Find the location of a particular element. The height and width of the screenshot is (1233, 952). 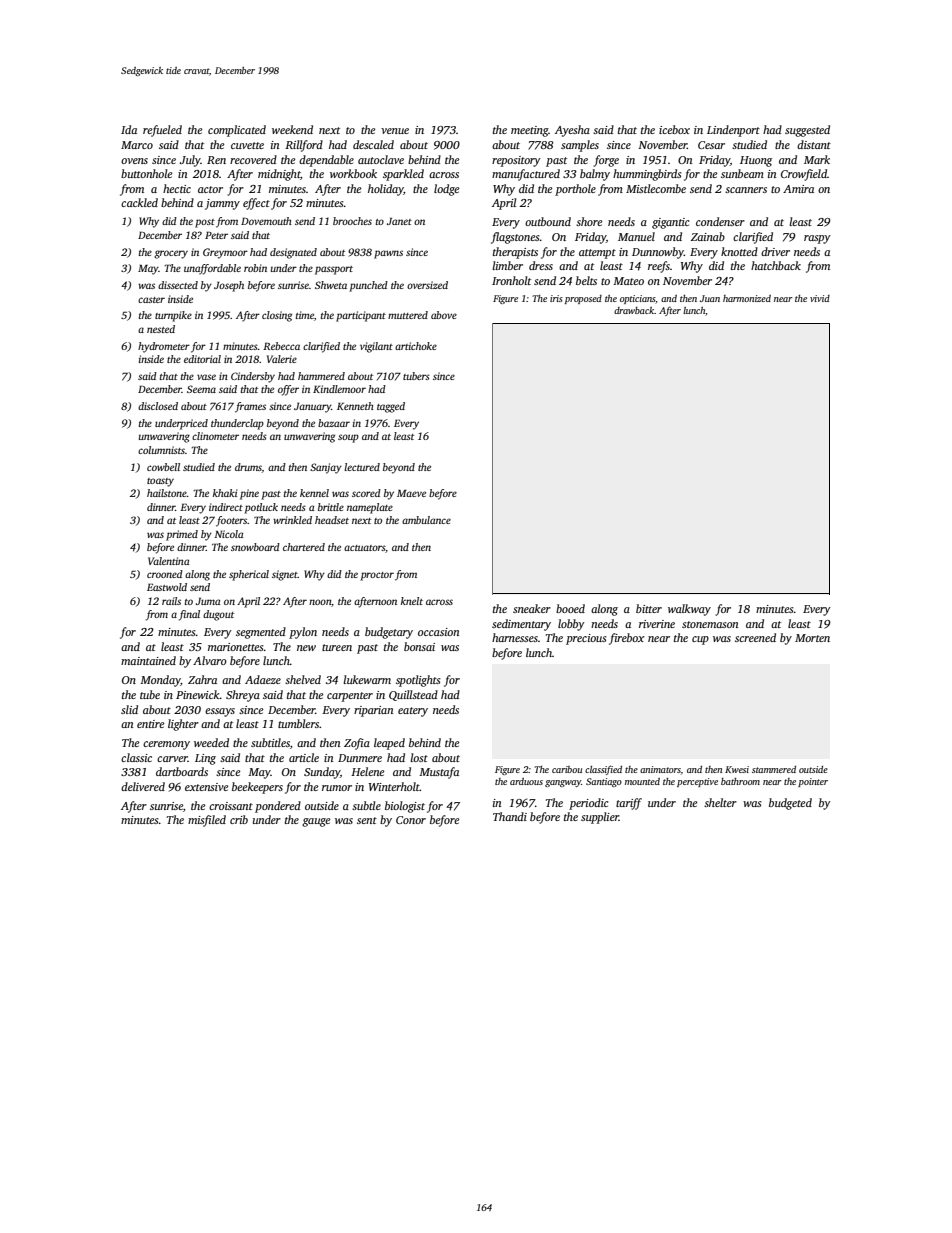

offer is located at coordinates (288, 390).
